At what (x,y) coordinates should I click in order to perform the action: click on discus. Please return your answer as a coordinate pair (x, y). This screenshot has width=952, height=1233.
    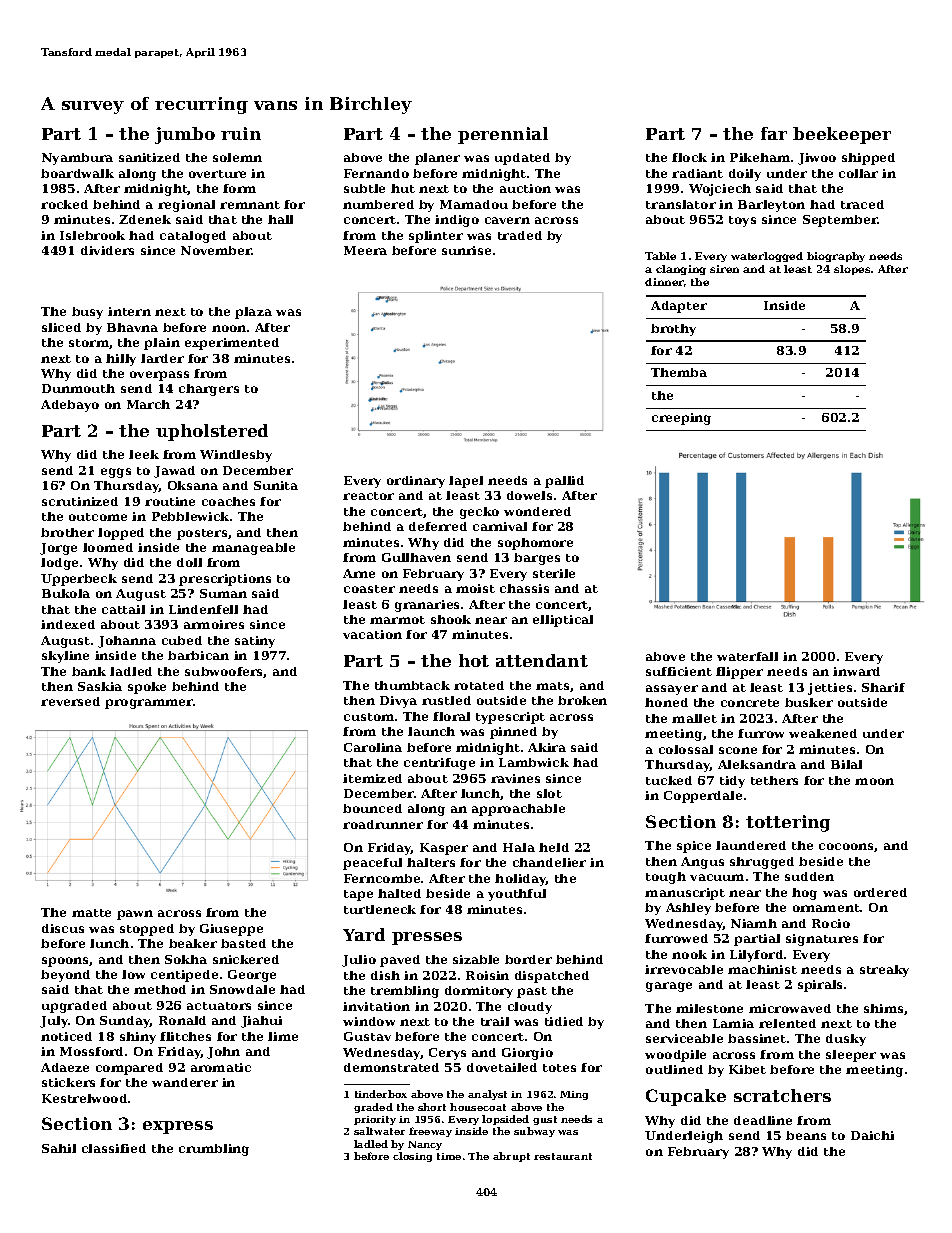
    Looking at the image, I should click on (63, 928).
